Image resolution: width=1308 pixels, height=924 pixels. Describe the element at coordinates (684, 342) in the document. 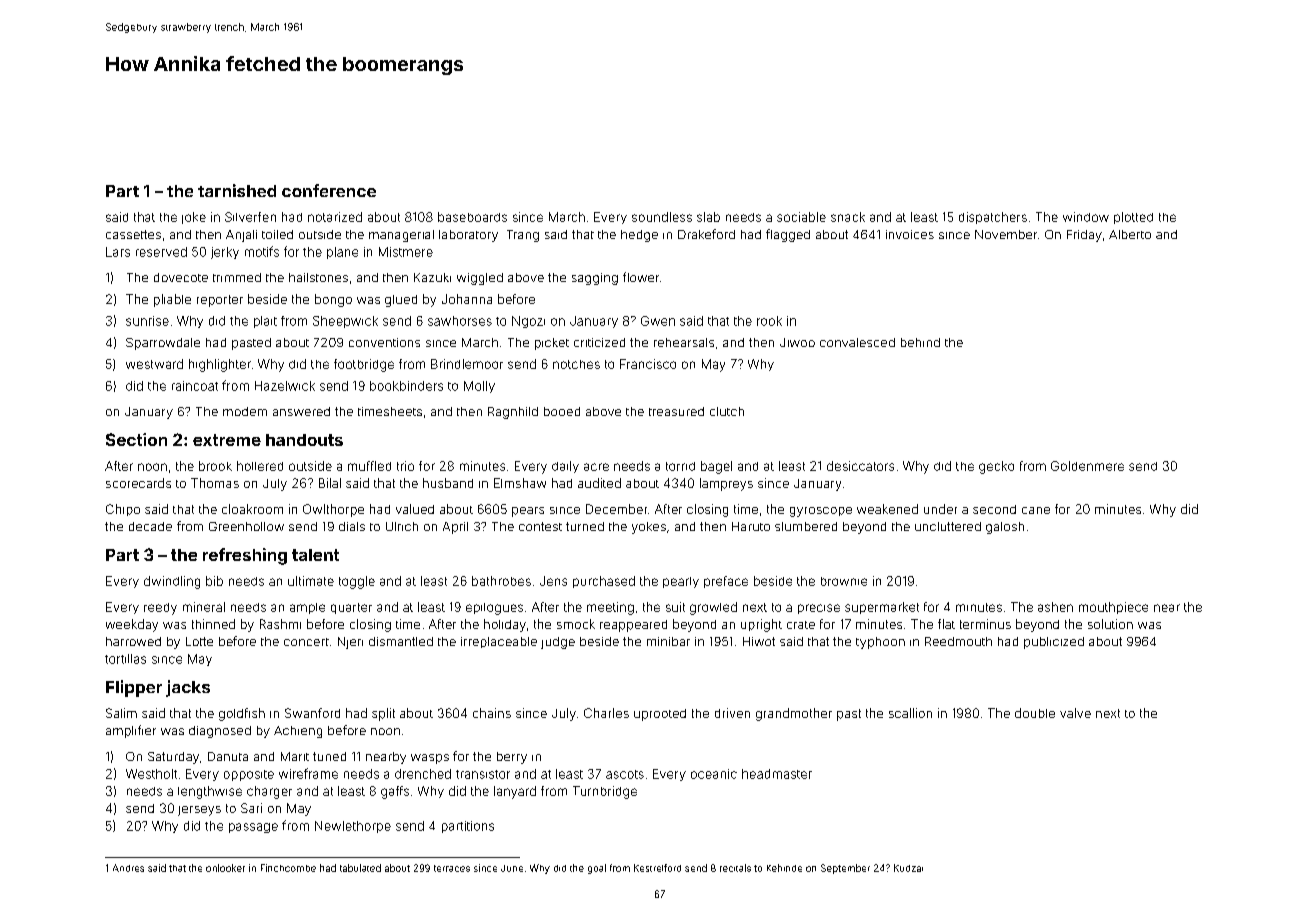

I see `rehearsals` at that location.
